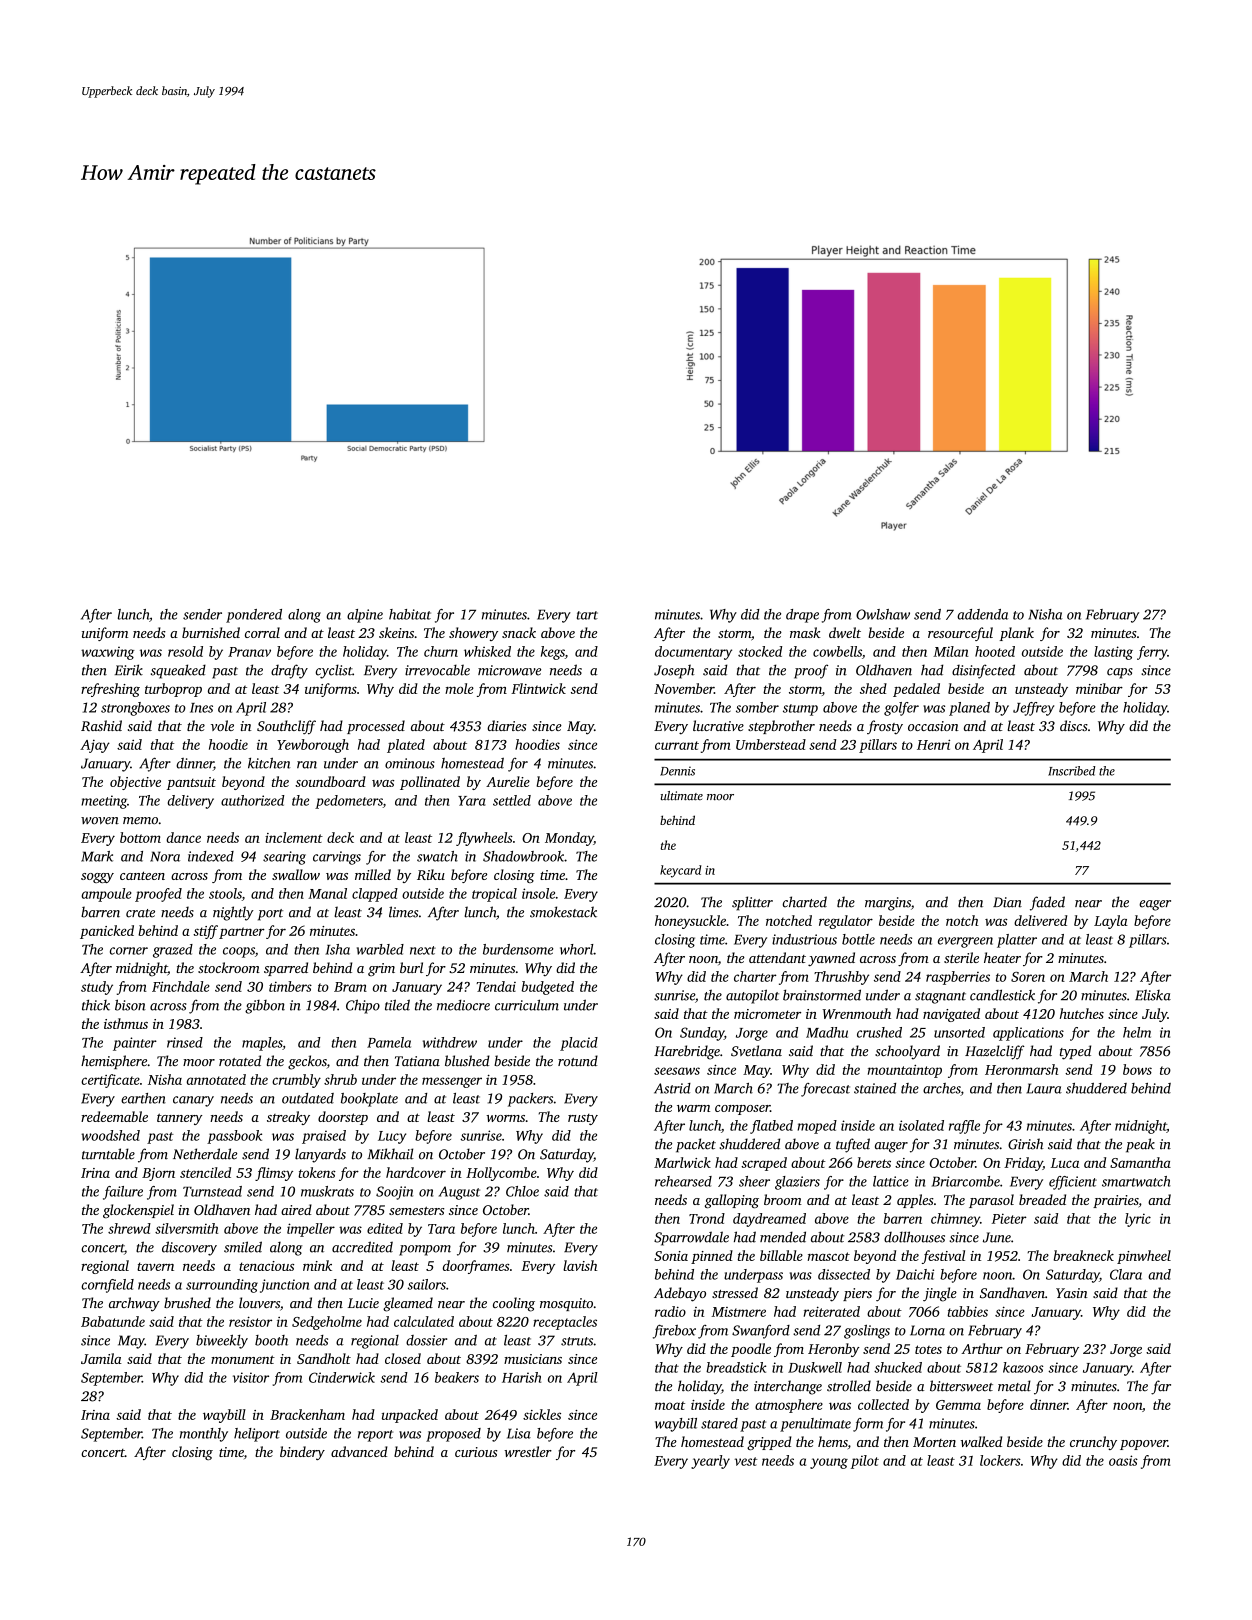 The width and height of the page is (1252, 1620). I want to click on closed, so click(403, 1358).
